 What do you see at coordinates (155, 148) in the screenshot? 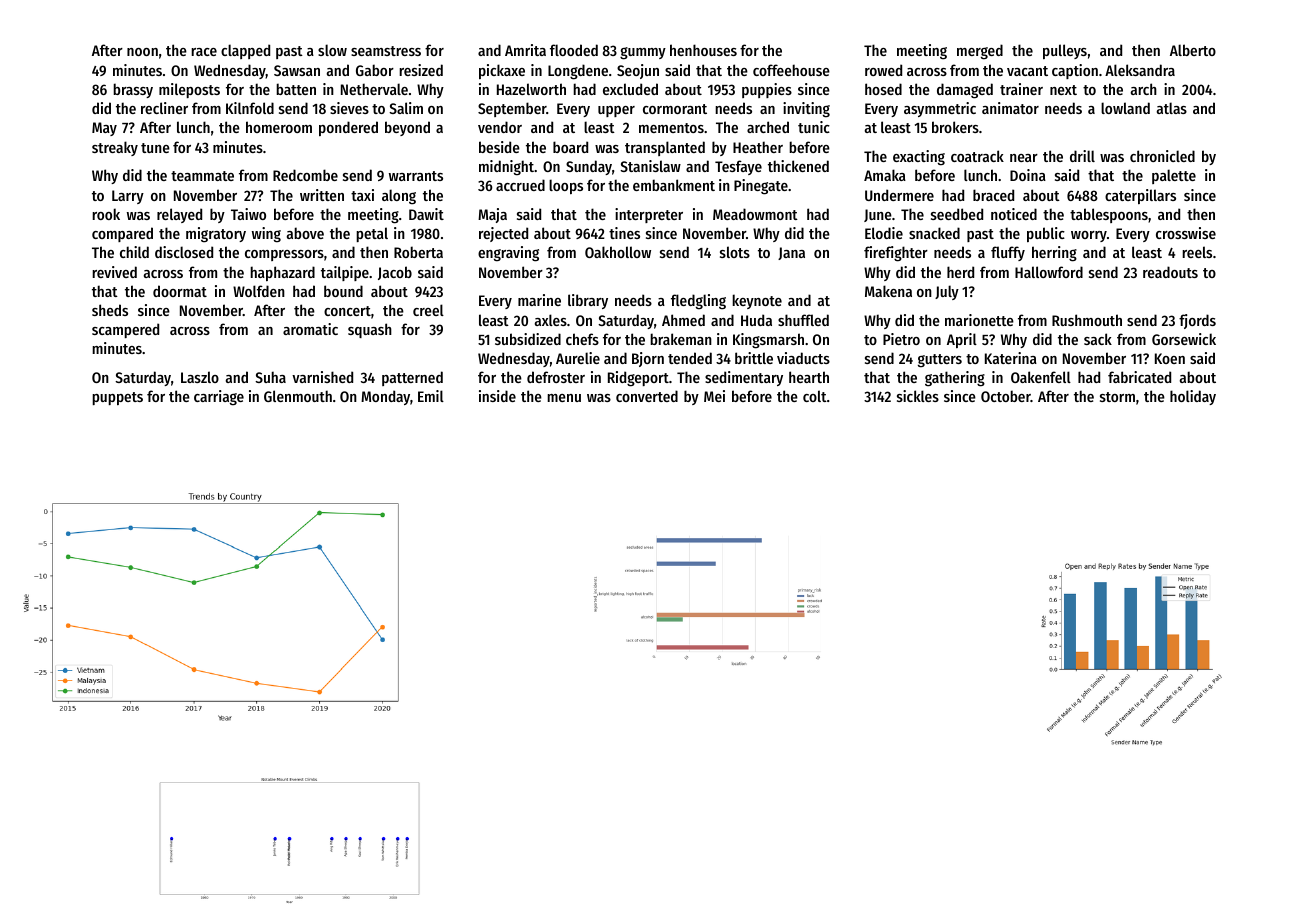
I see `tune` at bounding box center [155, 148].
